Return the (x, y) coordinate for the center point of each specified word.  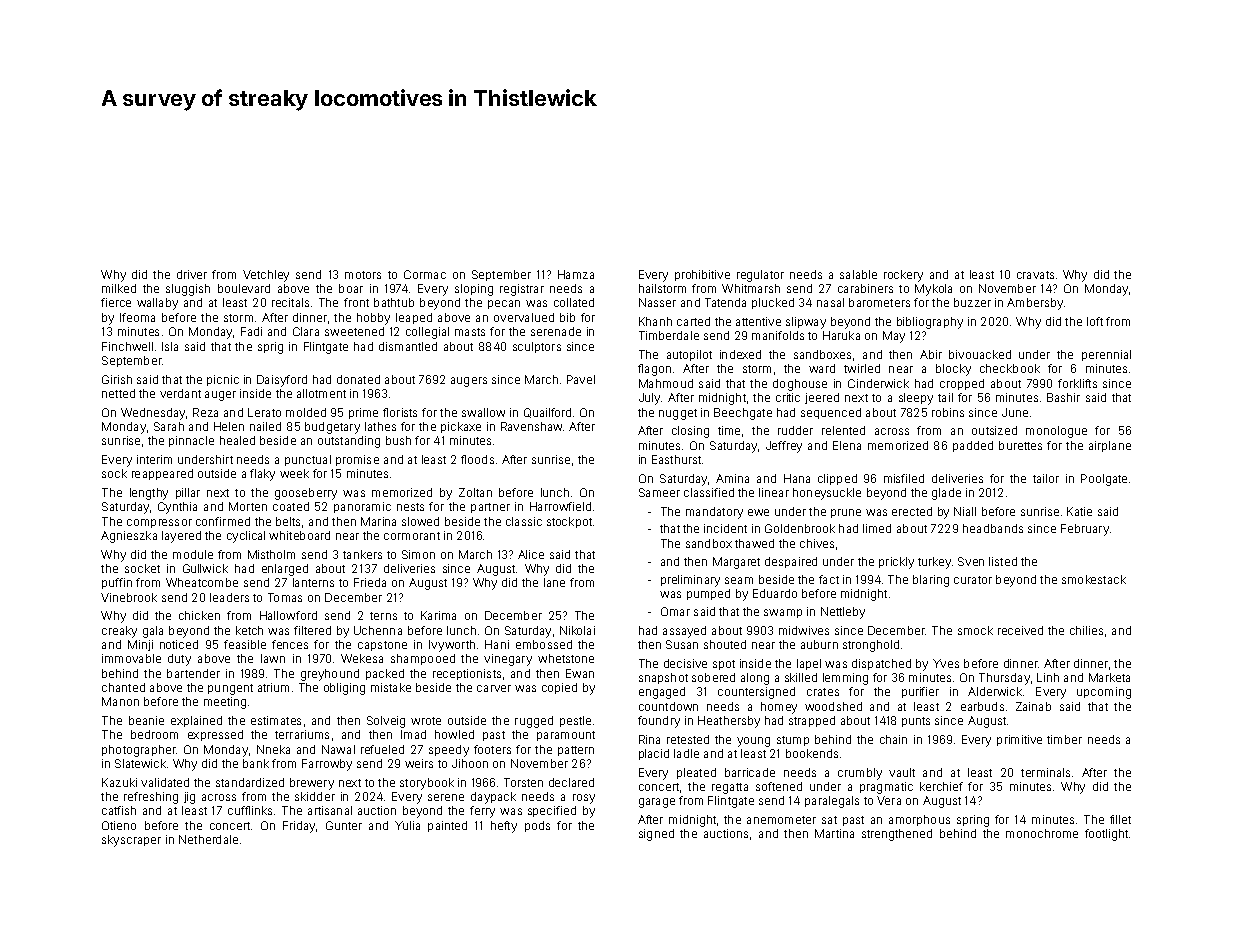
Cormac (425, 274)
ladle (686, 753)
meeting (225, 703)
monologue (1056, 432)
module (193, 554)
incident (725, 528)
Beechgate (743, 414)
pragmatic (886, 788)
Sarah (169, 426)
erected (912, 511)
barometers (879, 302)
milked (119, 288)
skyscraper (131, 841)
